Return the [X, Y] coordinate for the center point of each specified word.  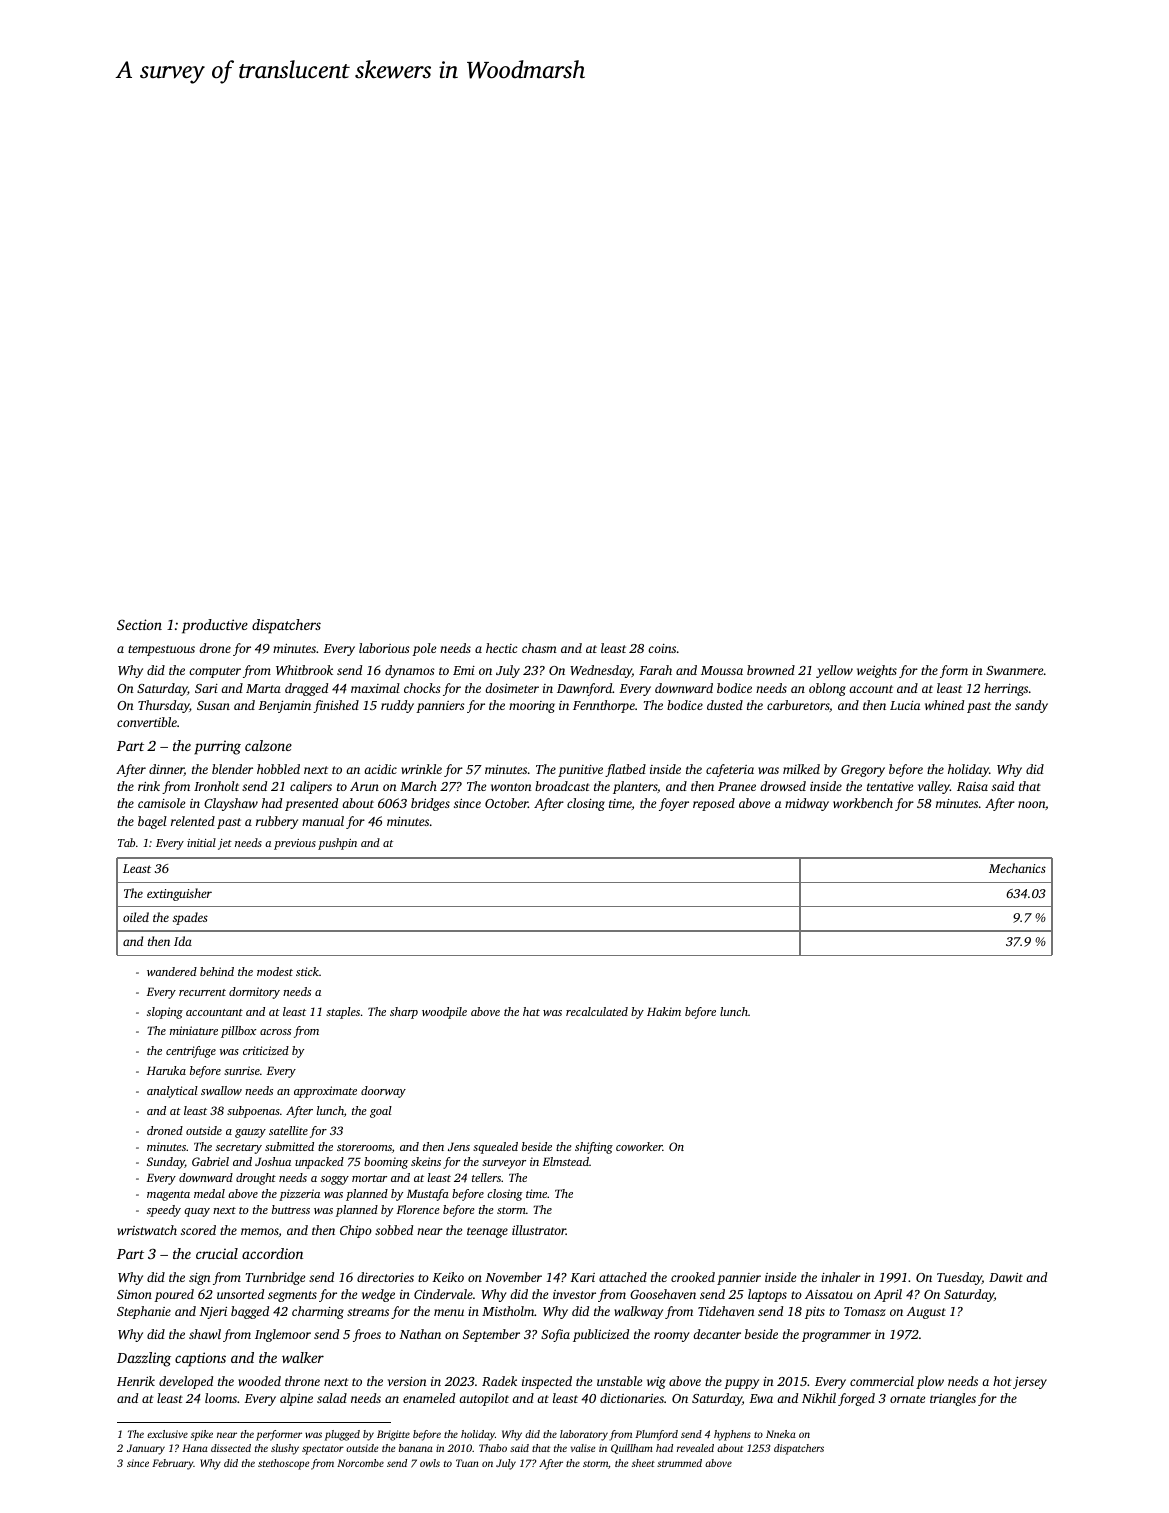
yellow [834, 671]
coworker [639, 1146]
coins [662, 648]
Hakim [664, 1011]
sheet [643, 1463]
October [506, 803]
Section [139, 624]
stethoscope [283, 1464]
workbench [863, 803]
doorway [383, 1092]
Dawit [1006, 1277]
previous [295, 844]
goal [381, 1112]
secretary [239, 1149]
